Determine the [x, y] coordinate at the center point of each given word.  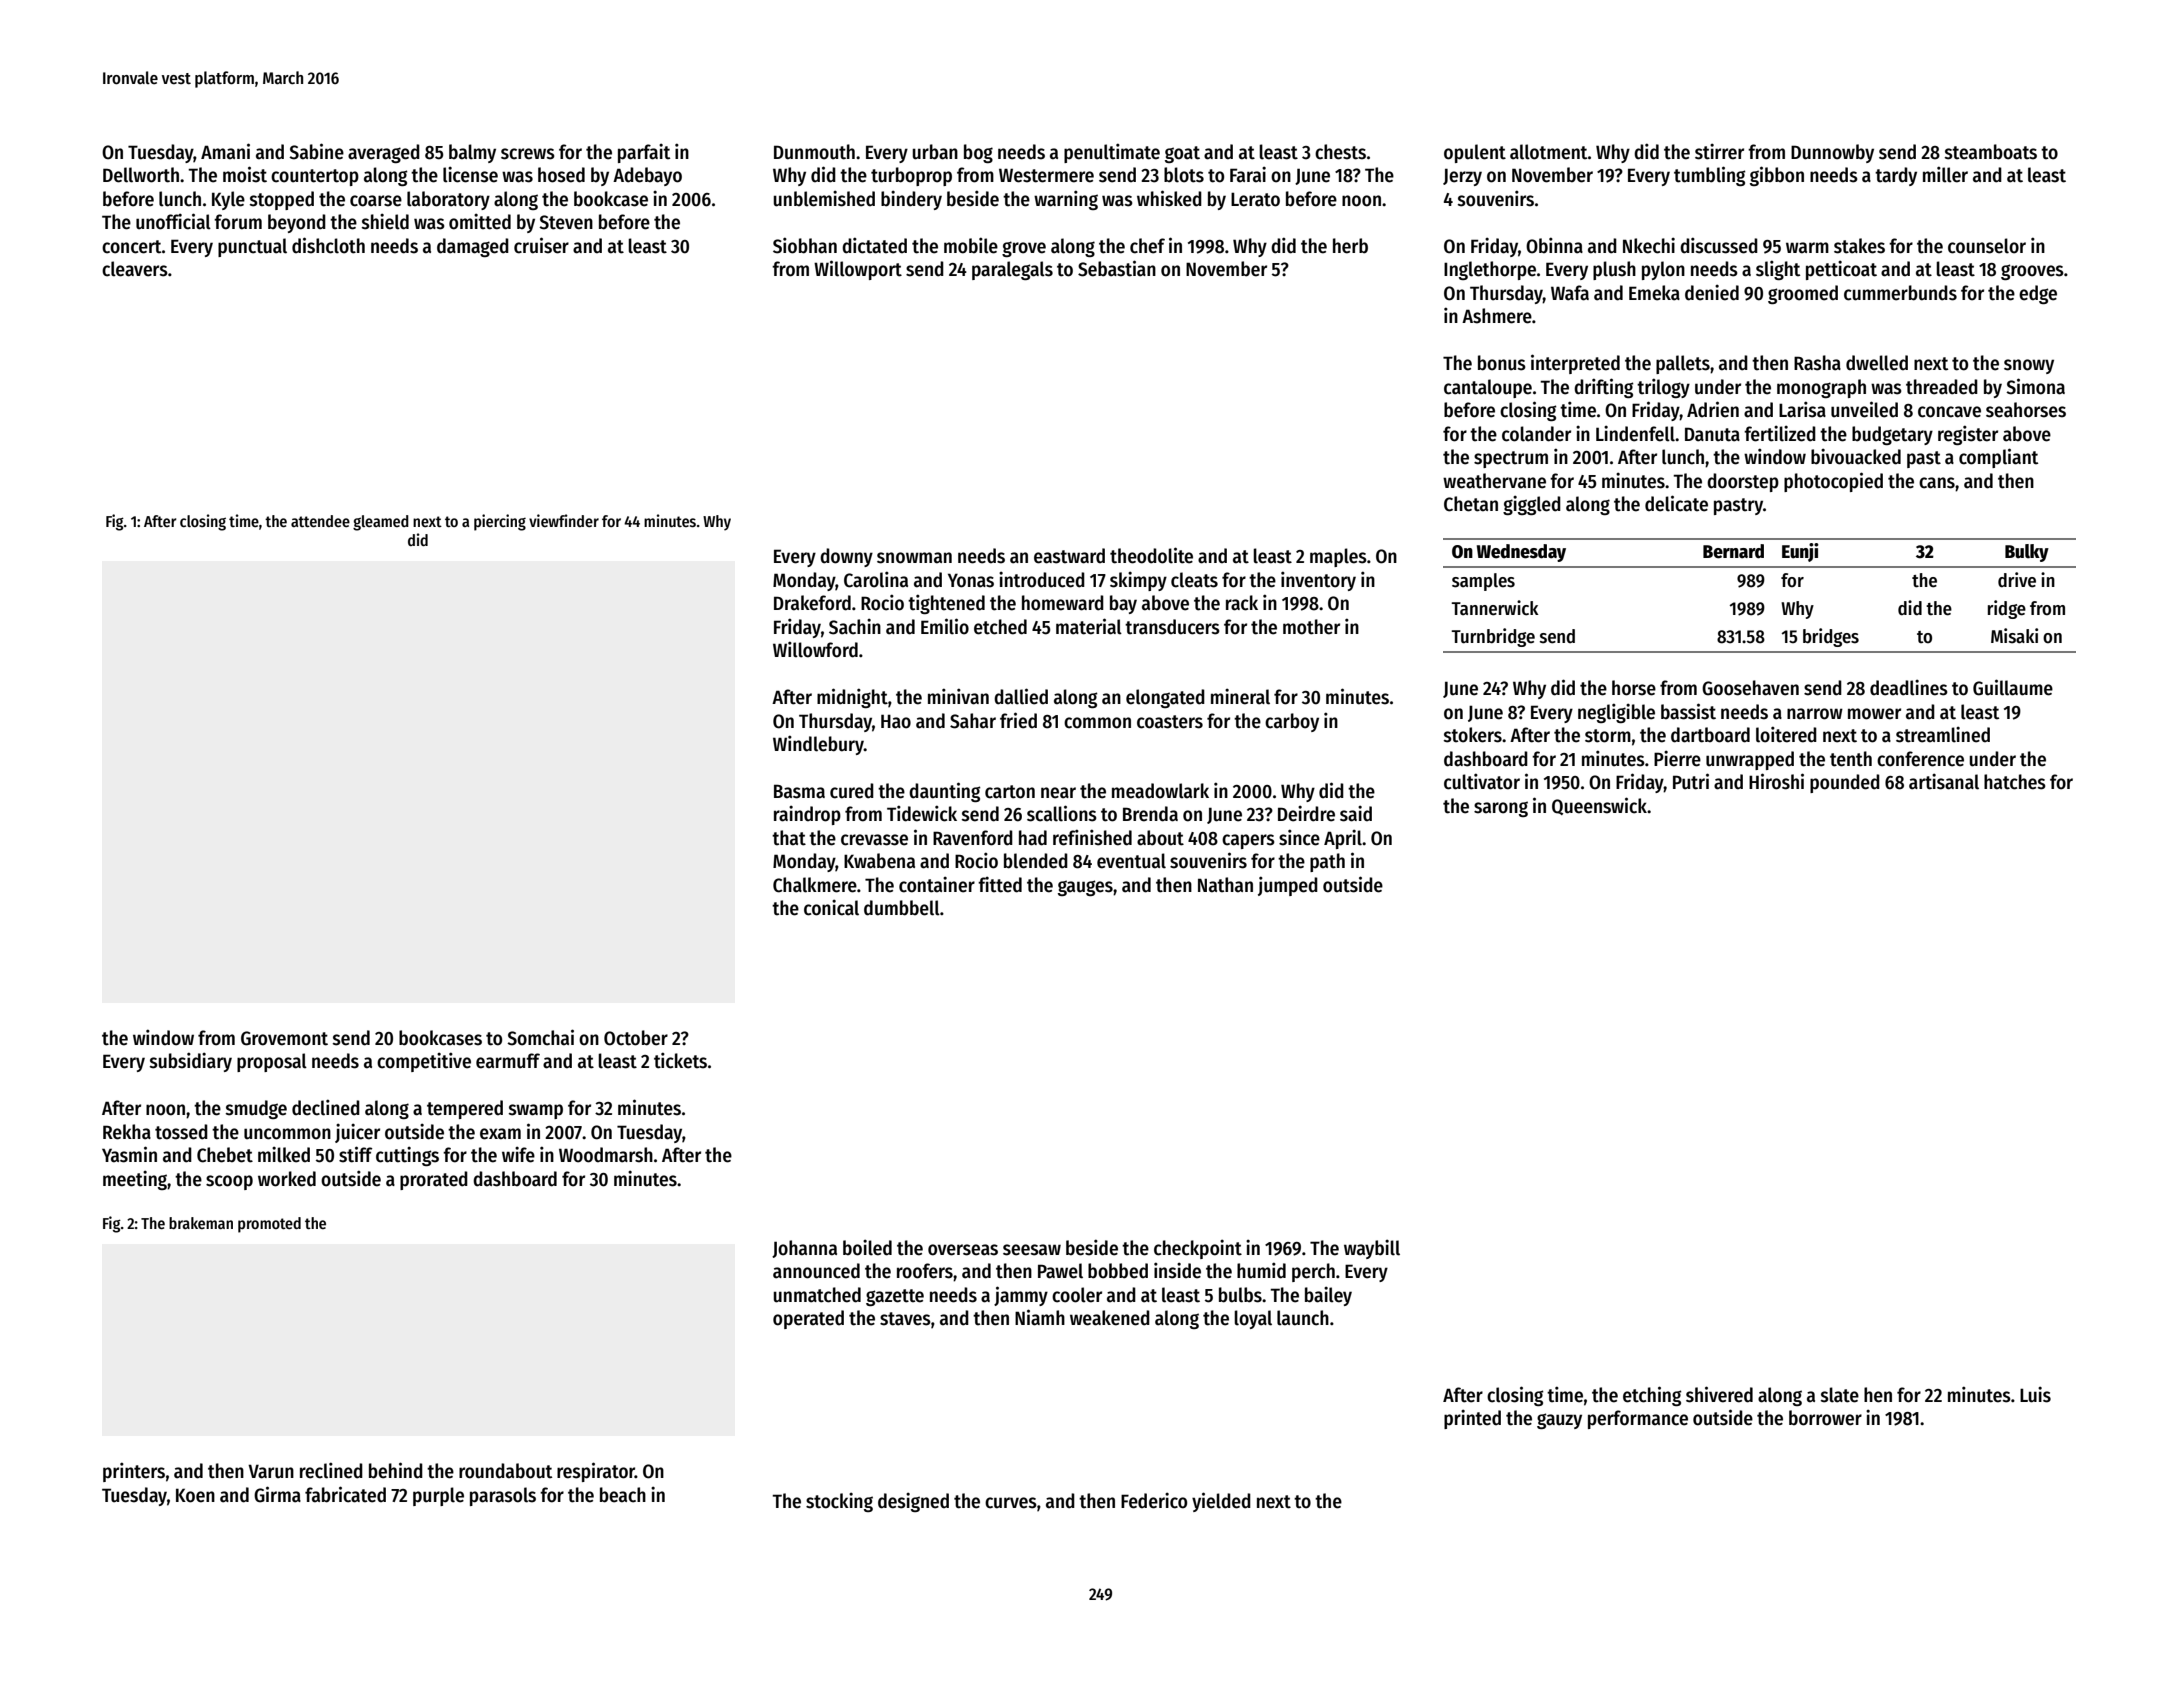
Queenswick [1599, 806]
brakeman [201, 1223]
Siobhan [805, 245]
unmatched [817, 1295]
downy [846, 557]
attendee [320, 521]
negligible [1616, 713]
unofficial [173, 221]
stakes [1859, 246]
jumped [1288, 886]
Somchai [540, 1037]
